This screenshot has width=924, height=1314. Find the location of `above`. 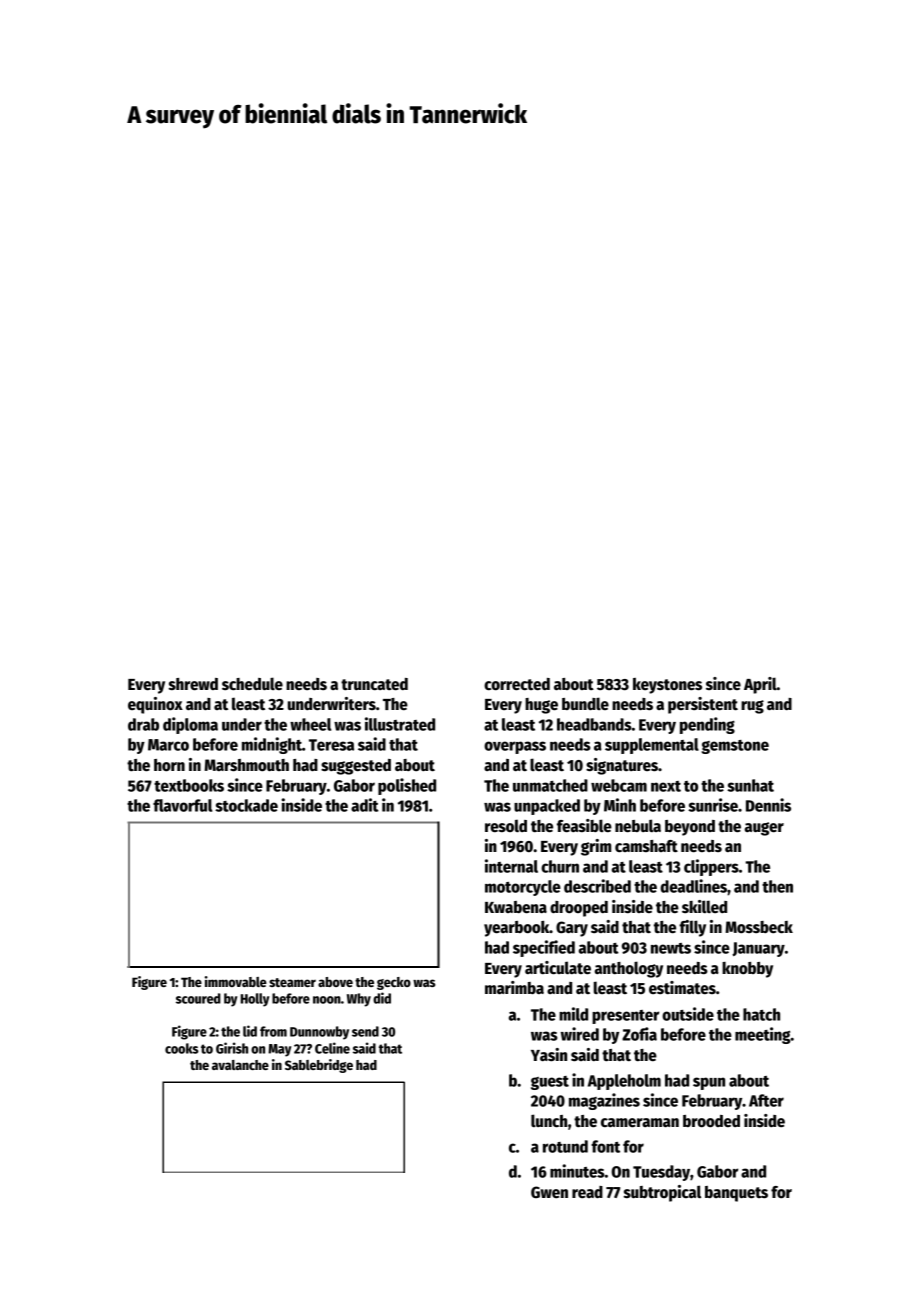

above is located at coordinates (335, 982).
